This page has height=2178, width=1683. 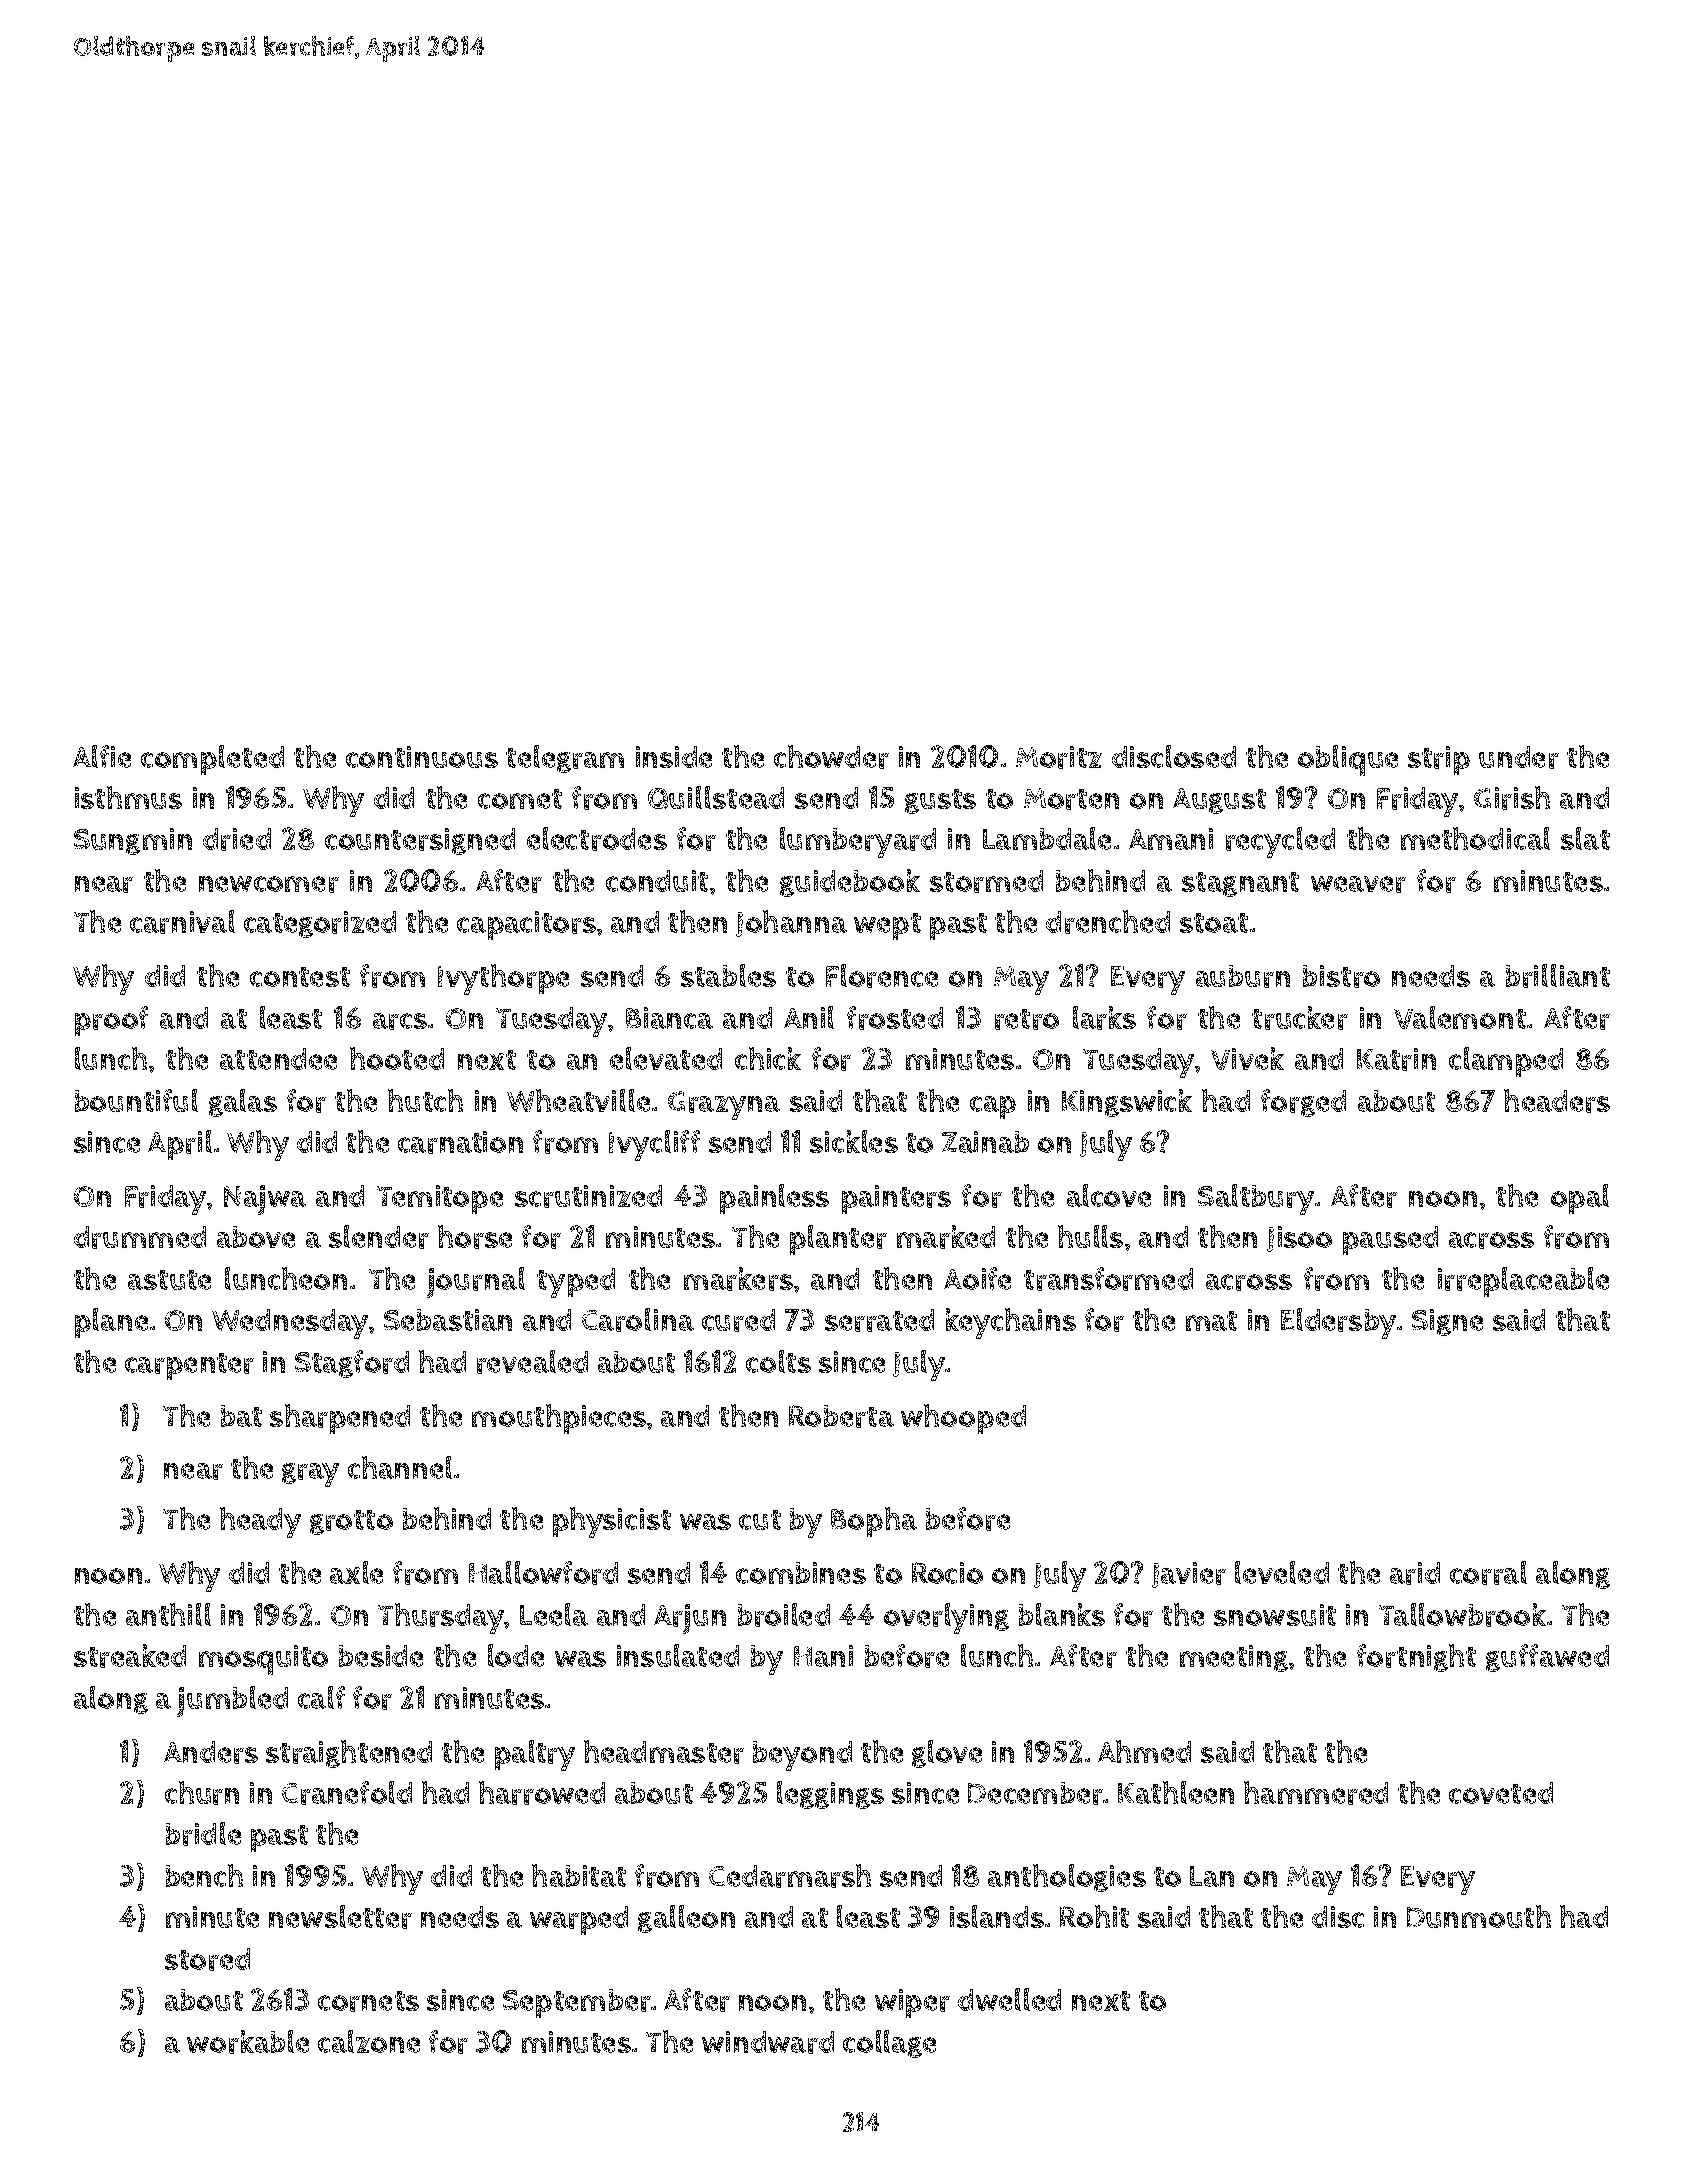 What do you see at coordinates (248, 2042) in the page?
I see `workable` at bounding box center [248, 2042].
